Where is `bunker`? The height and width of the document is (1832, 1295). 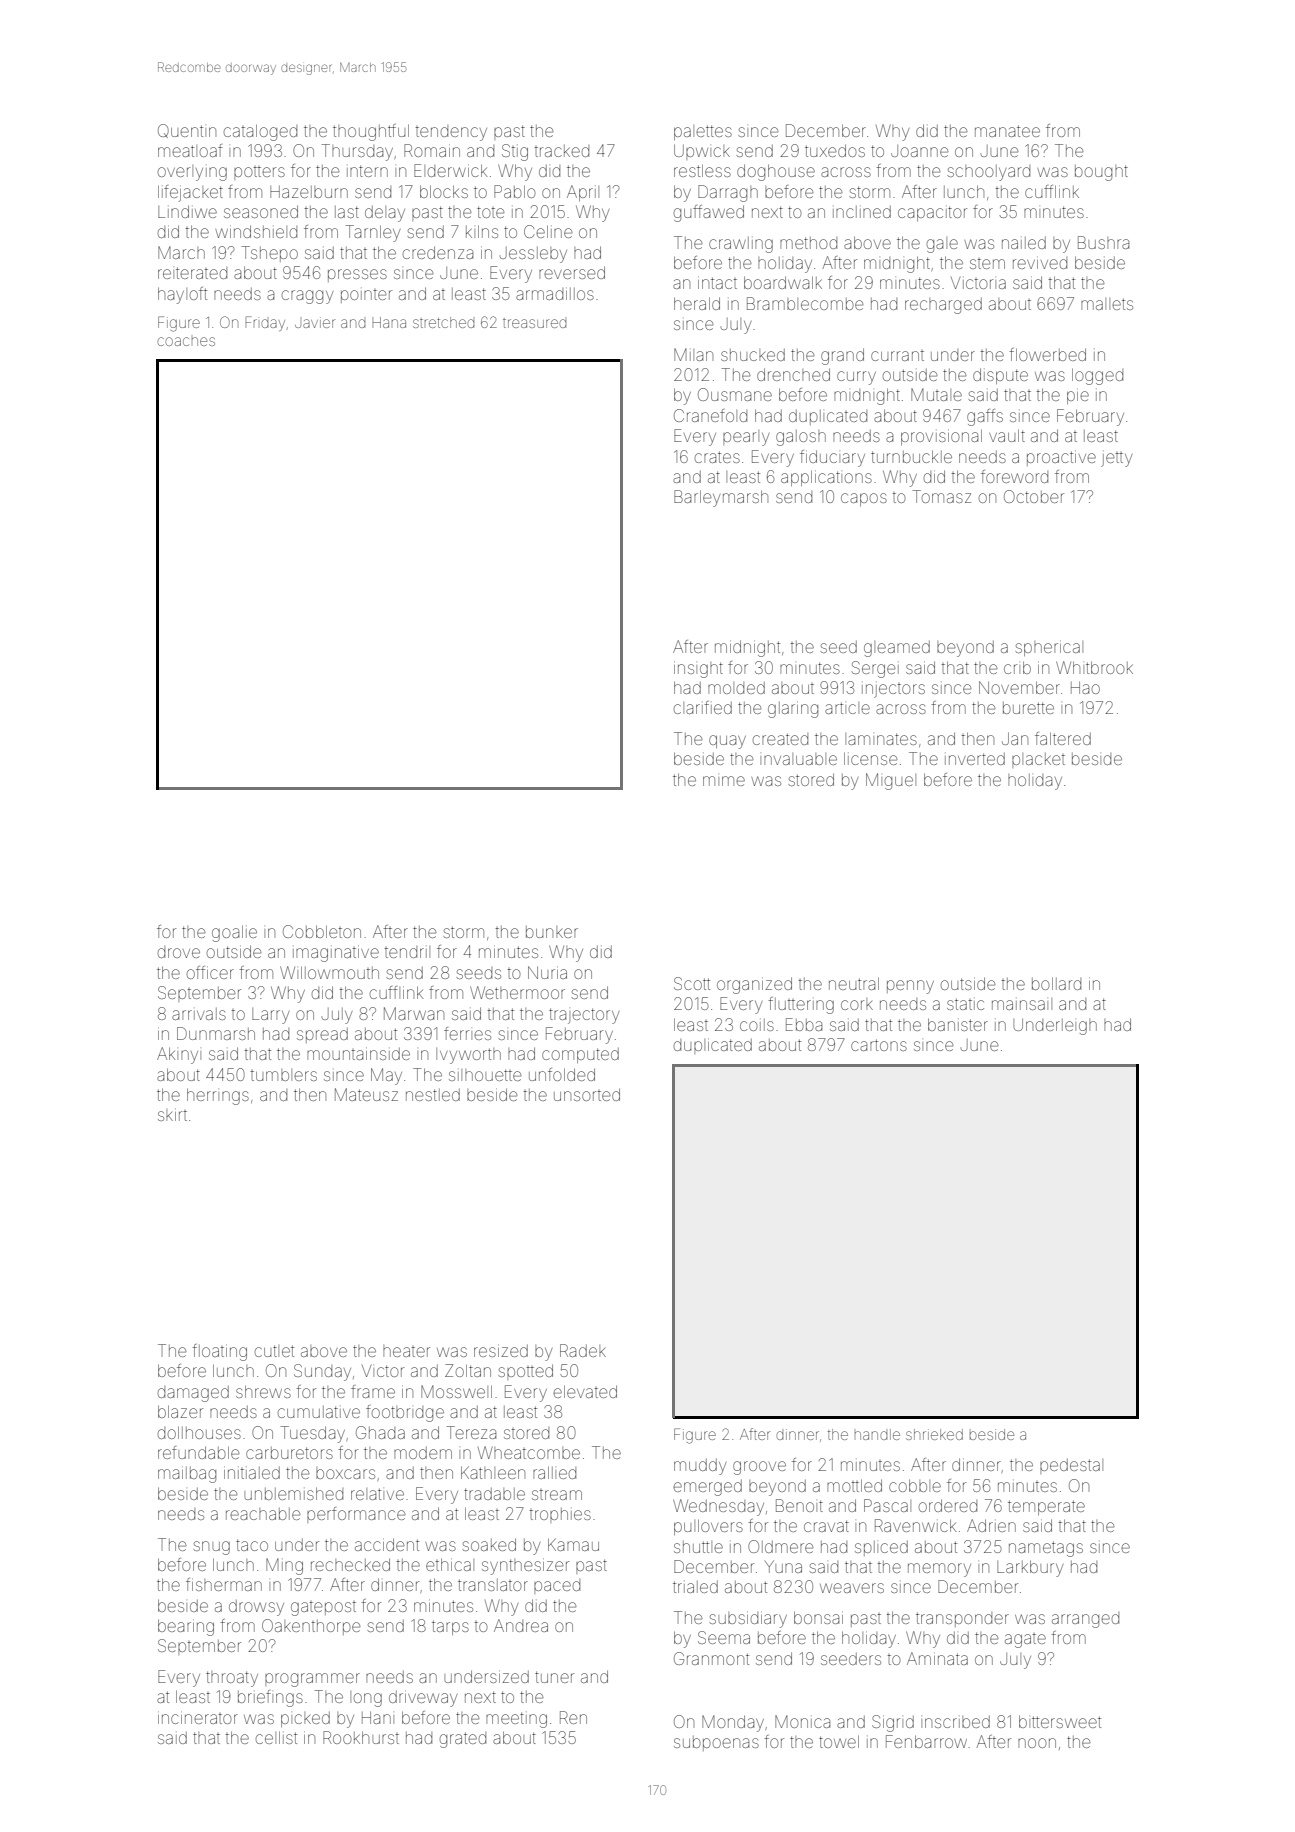
bunker is located at coordinates (552, 932).
